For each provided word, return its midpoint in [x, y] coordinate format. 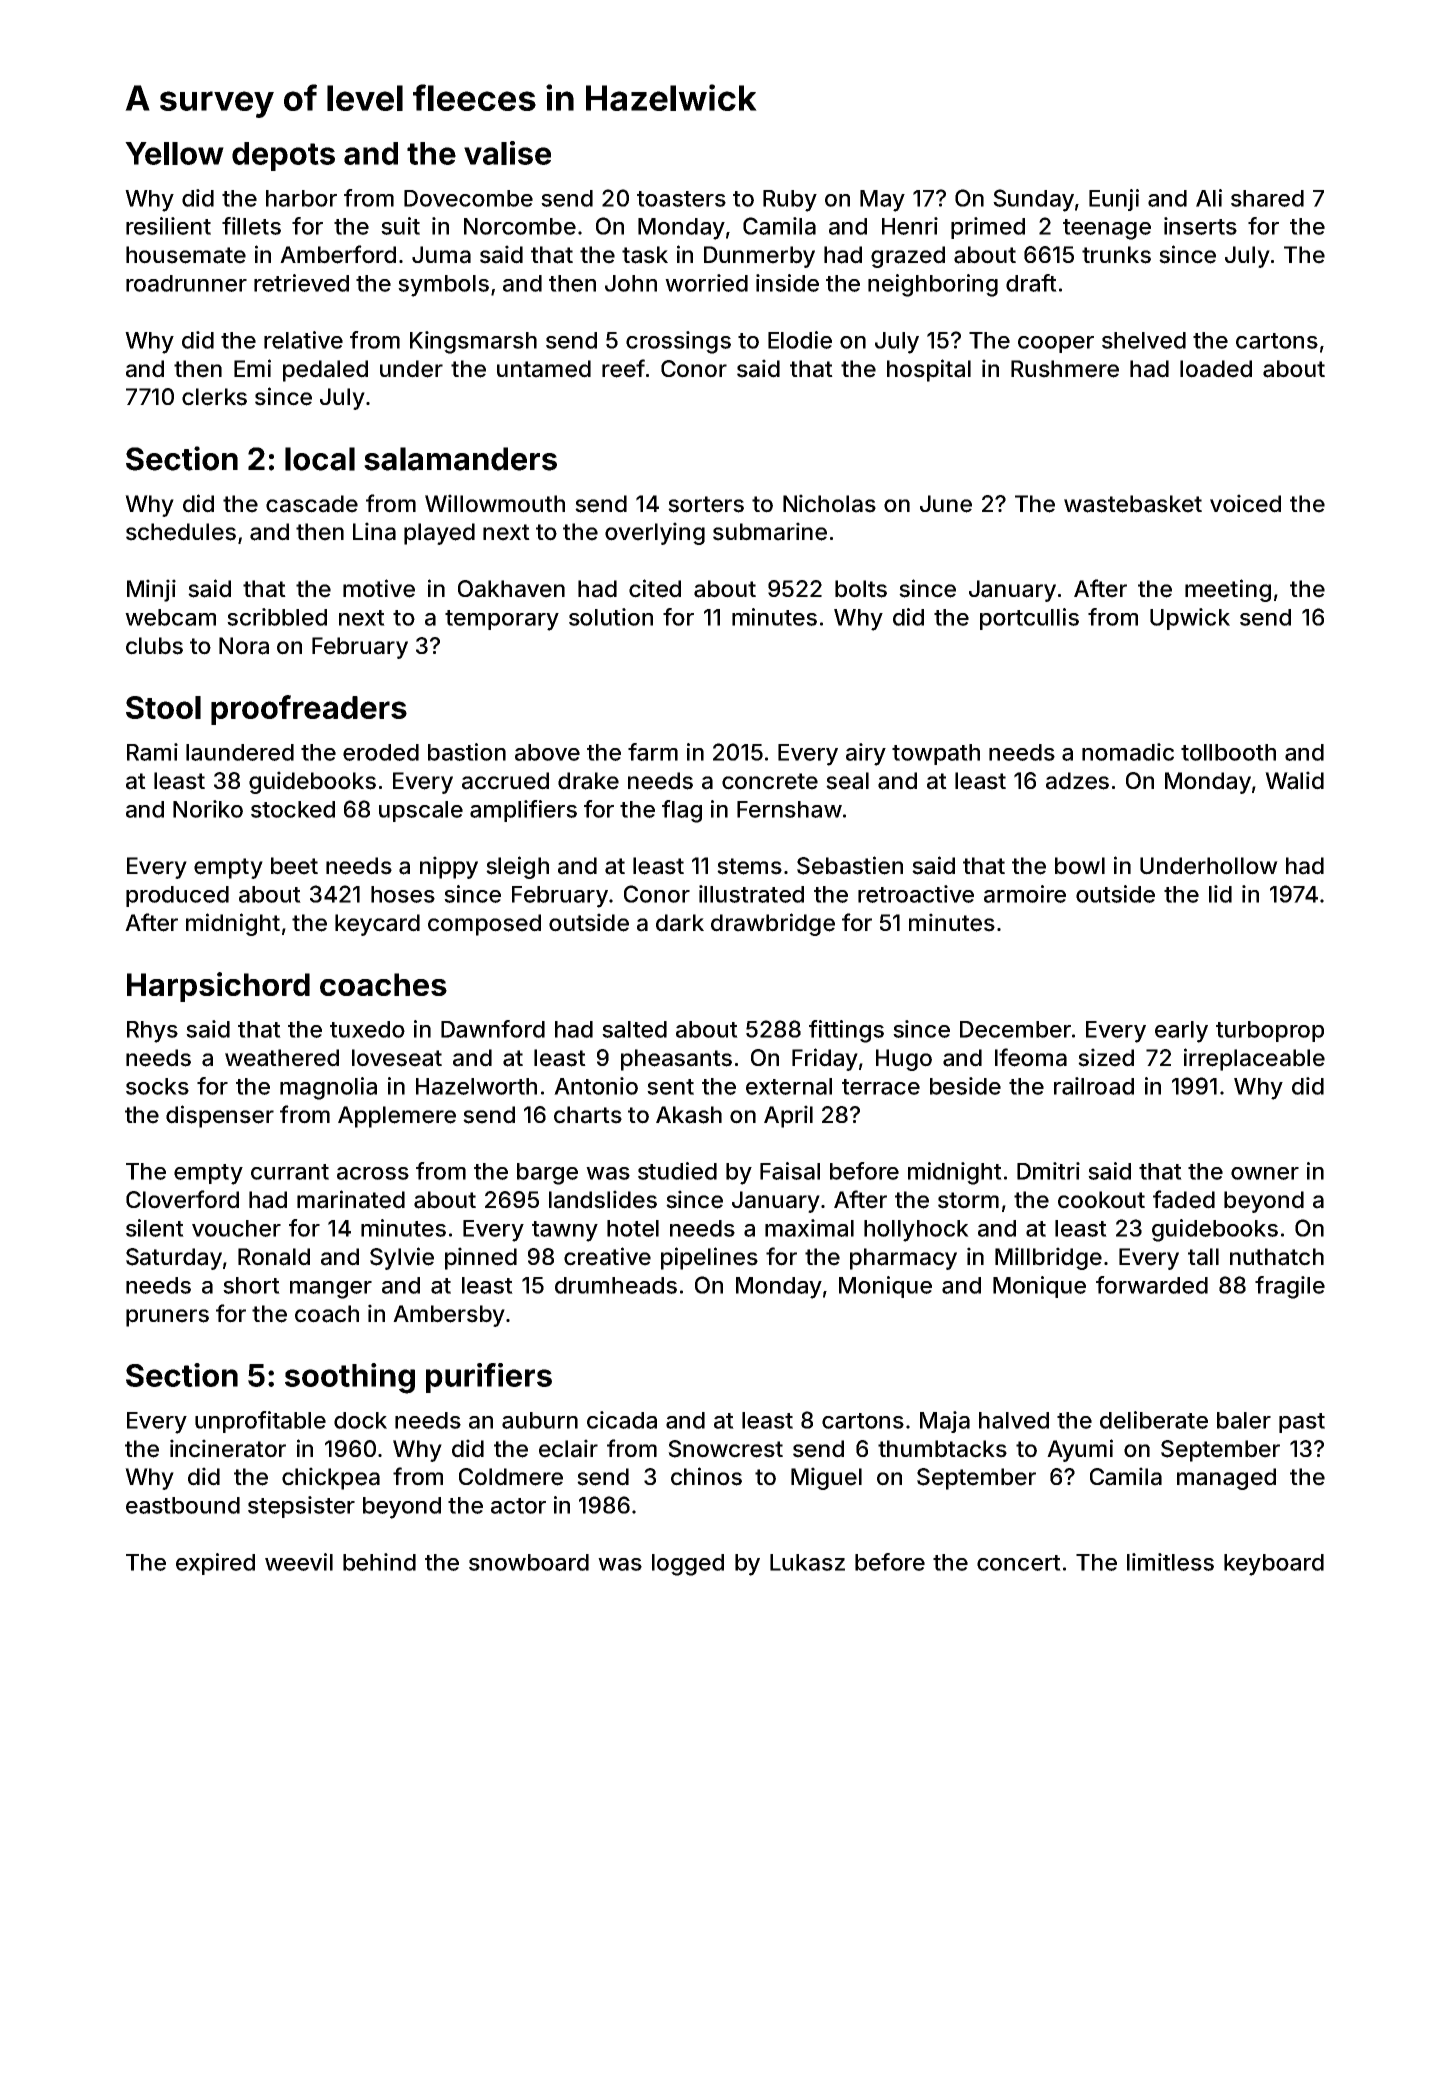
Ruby [790, 201]
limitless [1170, 1562]
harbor [301, 198]
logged [688, 1565]
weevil [299, 1562]
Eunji [1114, 200]
